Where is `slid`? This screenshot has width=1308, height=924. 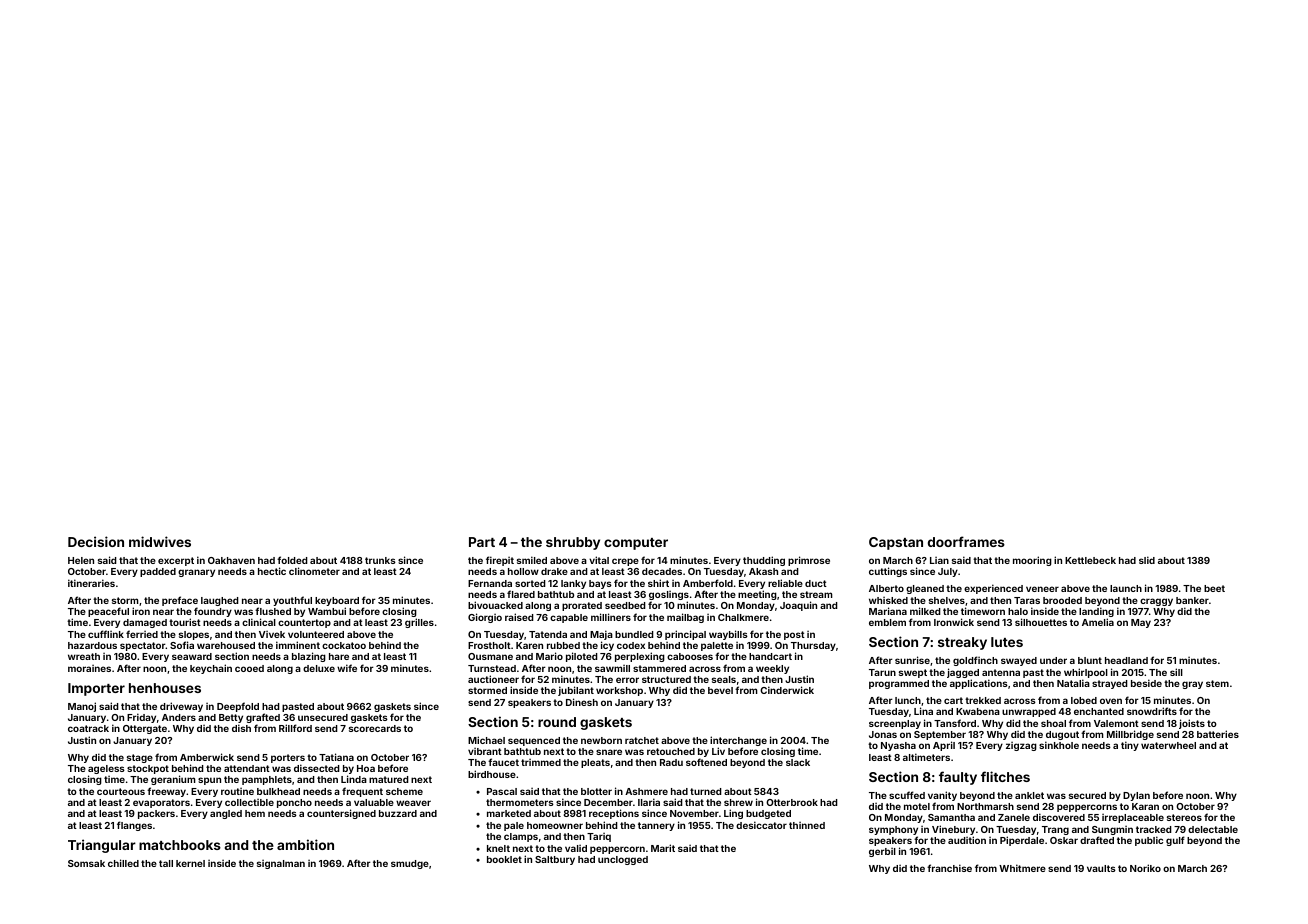
slid is located at coordinates (1147, 560).
